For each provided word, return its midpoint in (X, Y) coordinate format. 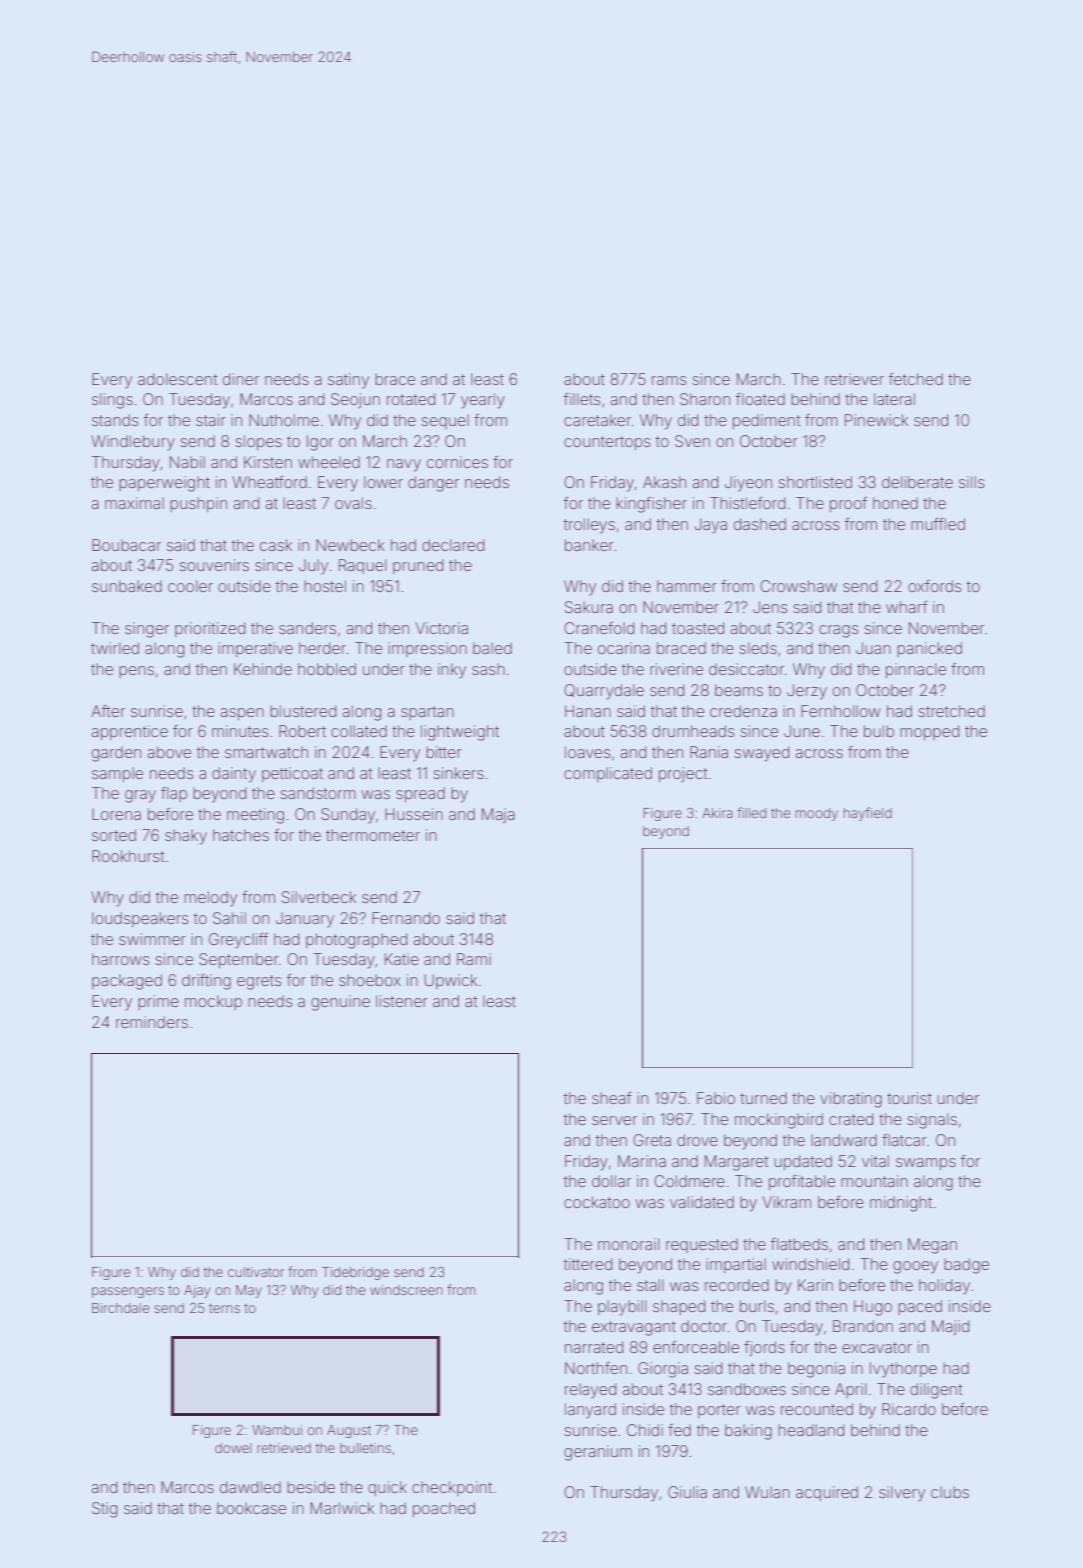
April (851, 1390)
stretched (952, 711)
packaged (127, 982)
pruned (418, 566)
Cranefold (599, 628)
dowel (233, 1448)
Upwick (450, 981)
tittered (588, 1264)
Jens (770, 607)
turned (763, 1098)
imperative (255, 649)
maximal (134, 503)
